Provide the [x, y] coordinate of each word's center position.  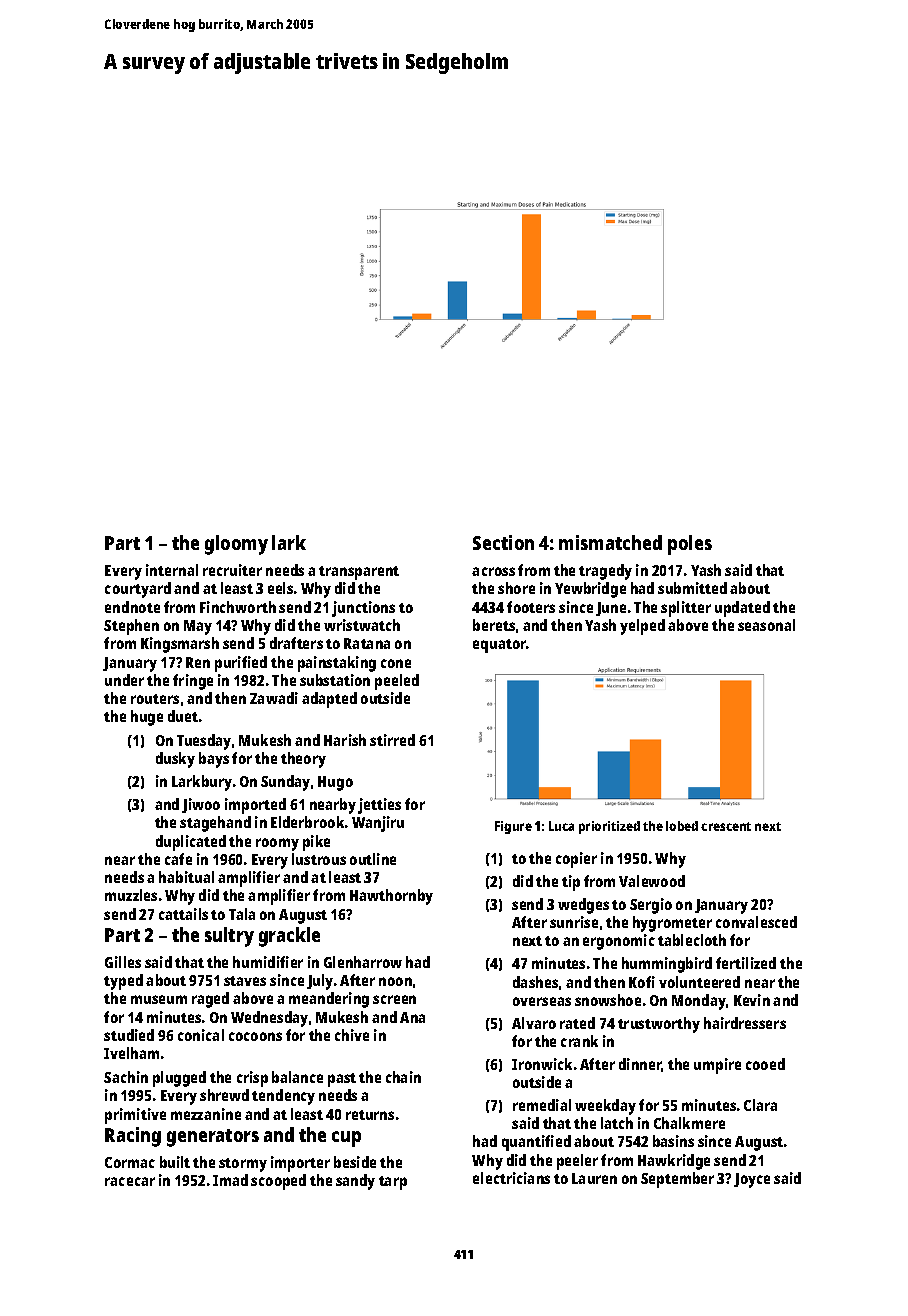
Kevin [752, 1000]
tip [571, 883]
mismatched [610, 542]
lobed [682, 826]
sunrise [574, 922]
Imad [230, 1180]
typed [123, 982]
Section [503, 542]
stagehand [215, 824]
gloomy [236, 545]
